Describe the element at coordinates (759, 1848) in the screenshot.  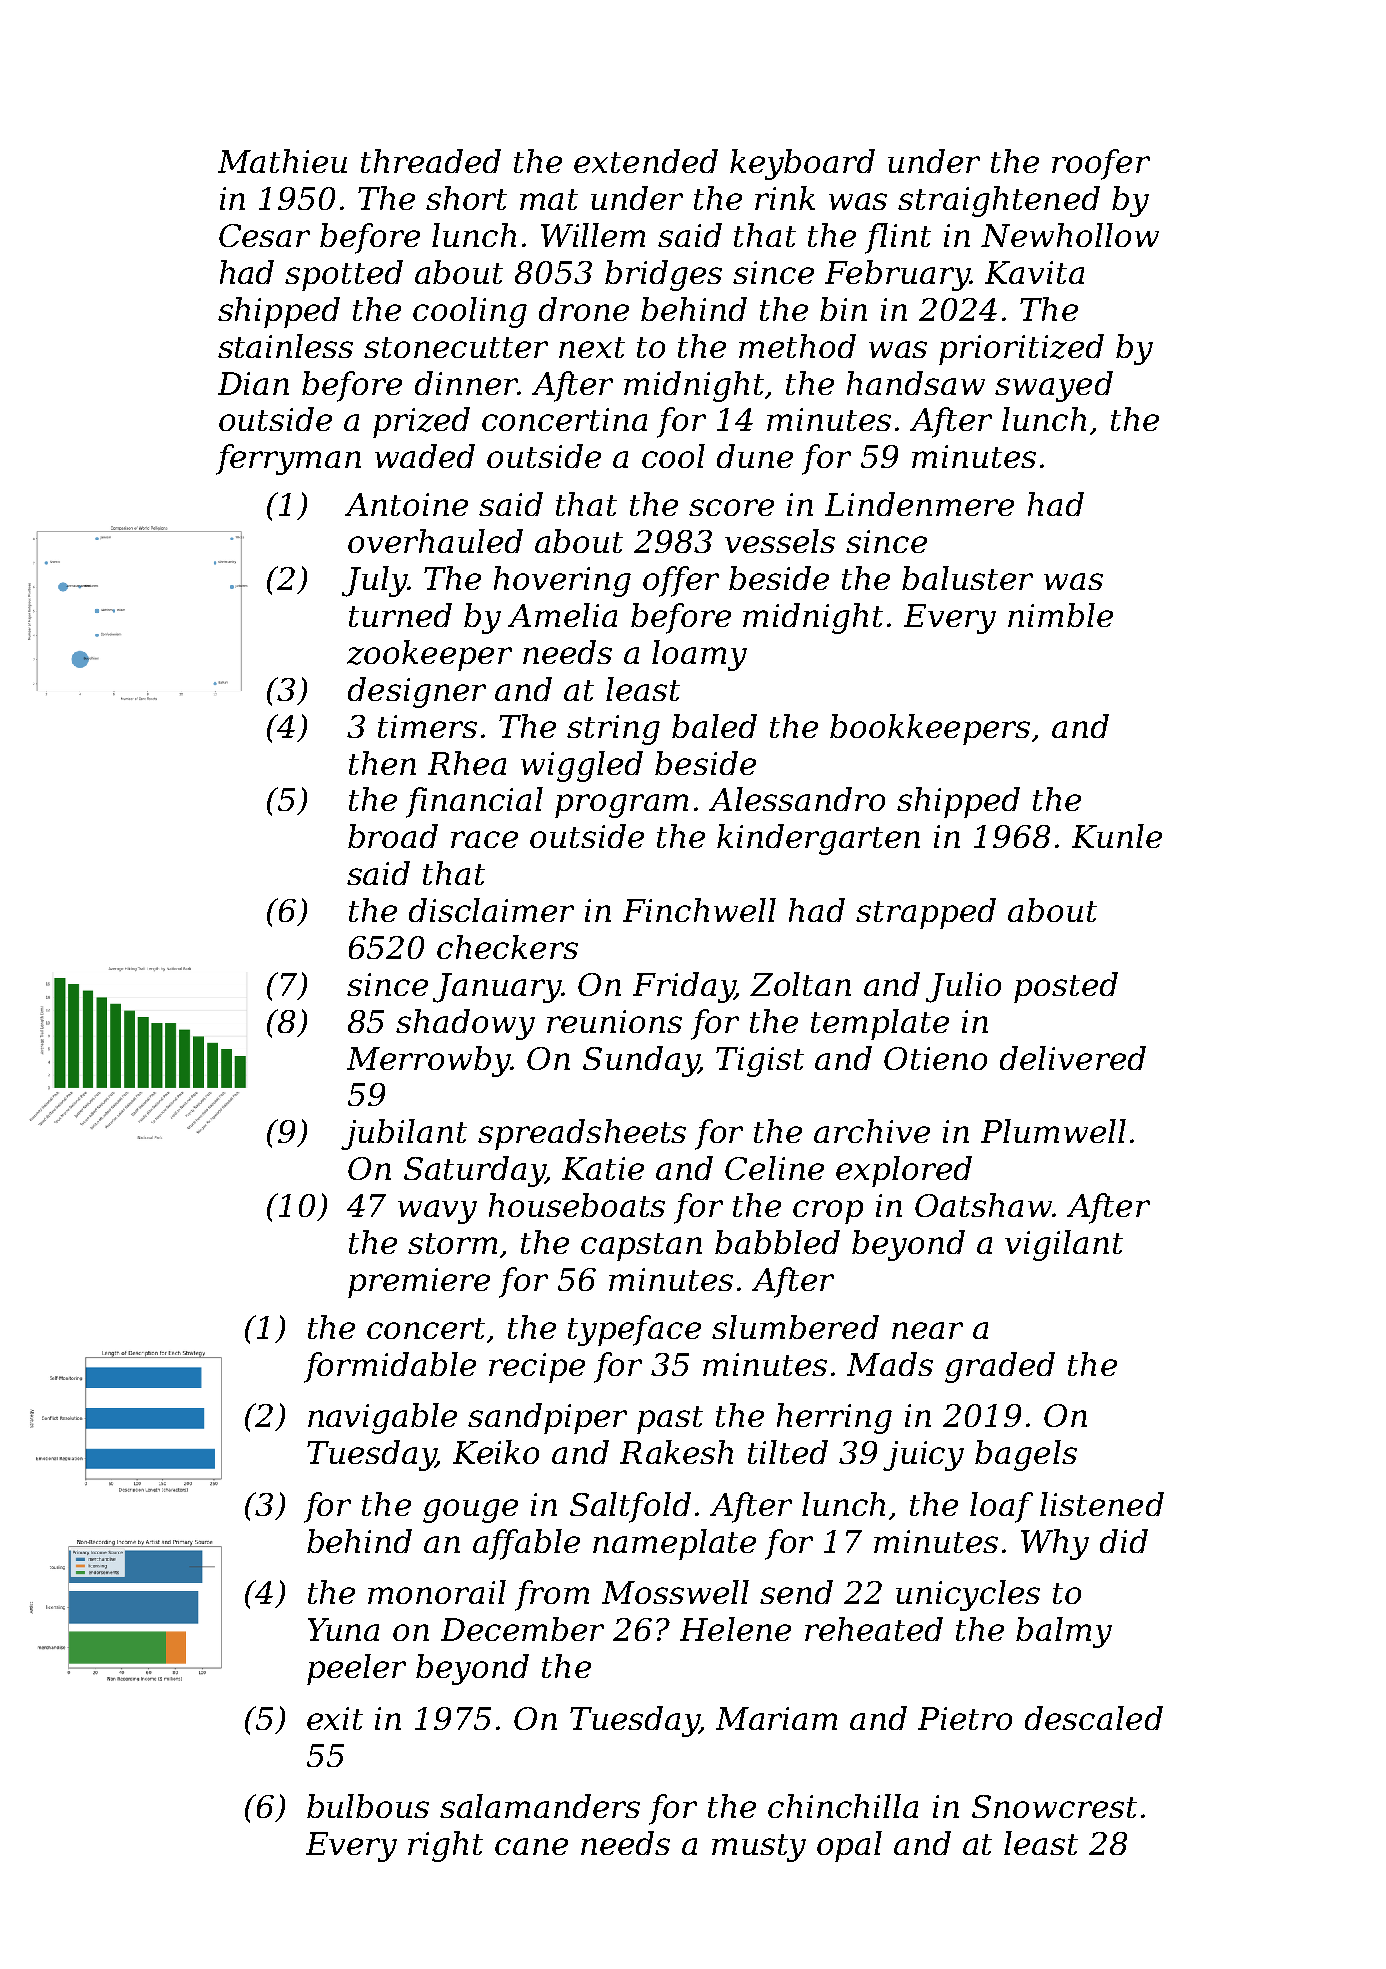
I see `musty` at that location.
